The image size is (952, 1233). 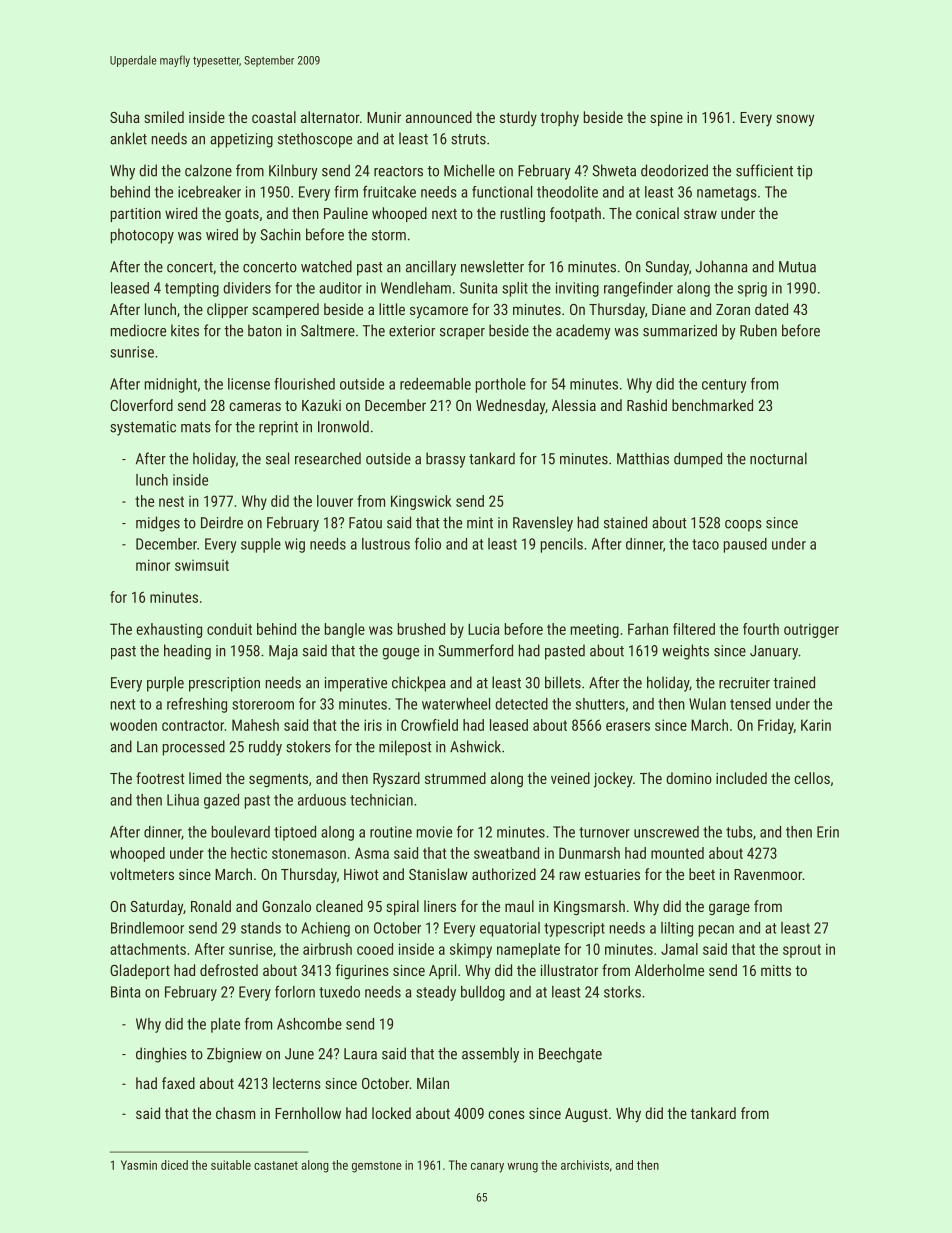 I want to click on smiled, so click(x=164, y=117).
